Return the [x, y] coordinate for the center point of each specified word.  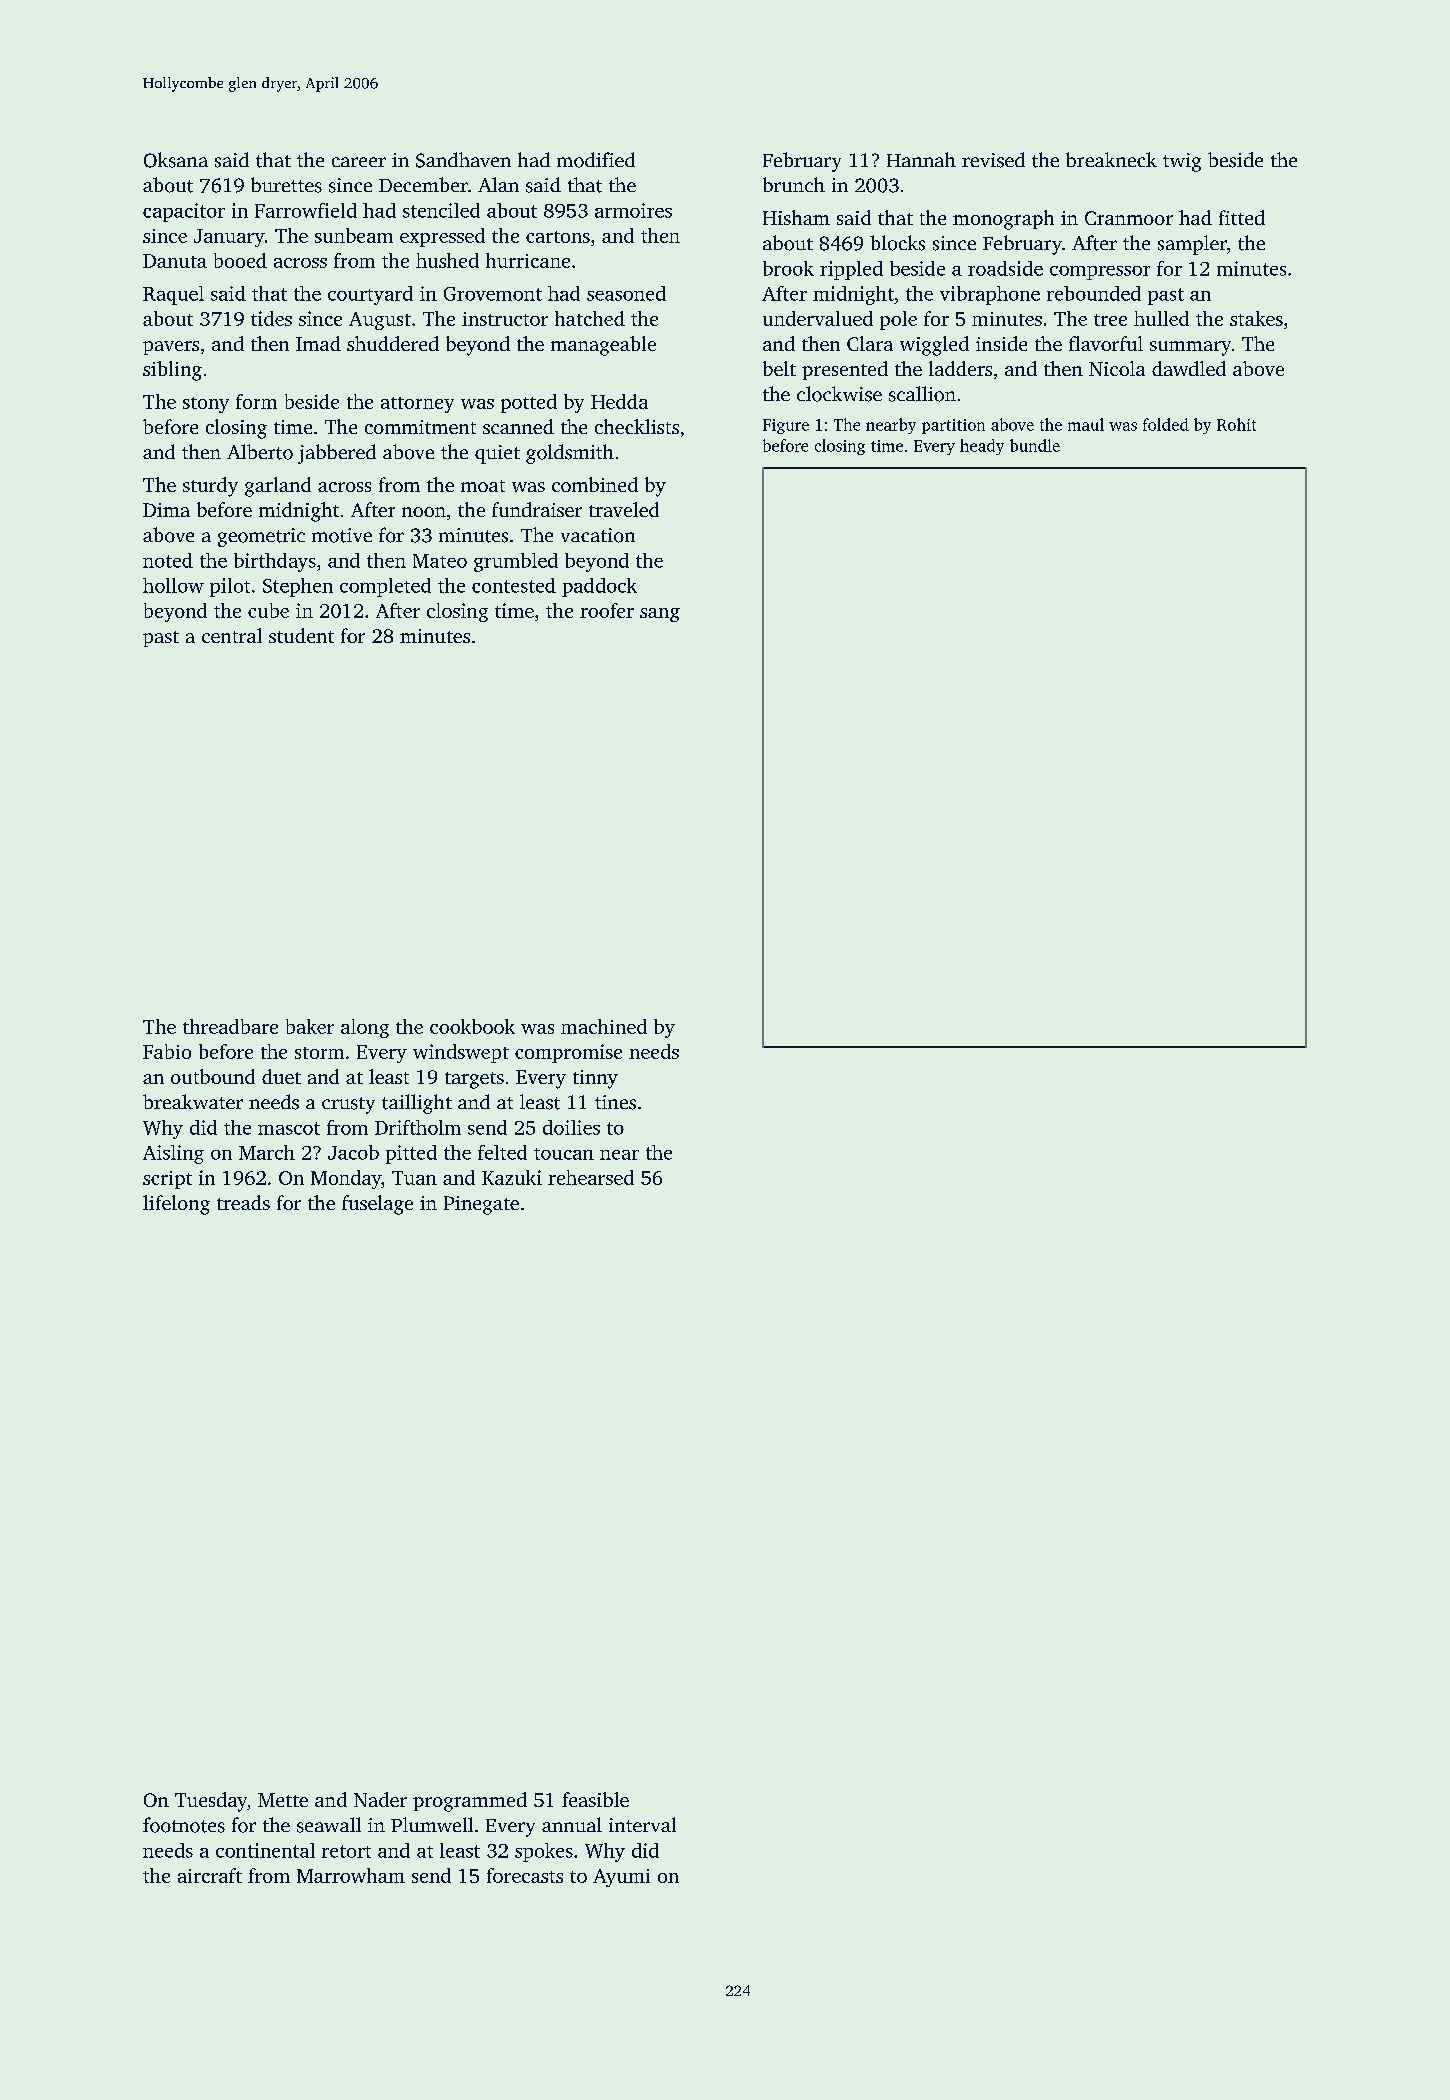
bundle [1035, 445]
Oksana [176, 160]
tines [615, 1102]
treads [243, 1202]
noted [168, 560]
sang [660, 615]
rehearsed [591, 1177]
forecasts [525, 1875]
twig [1182, 162]
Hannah [921, 159]
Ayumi [621, 1878]
